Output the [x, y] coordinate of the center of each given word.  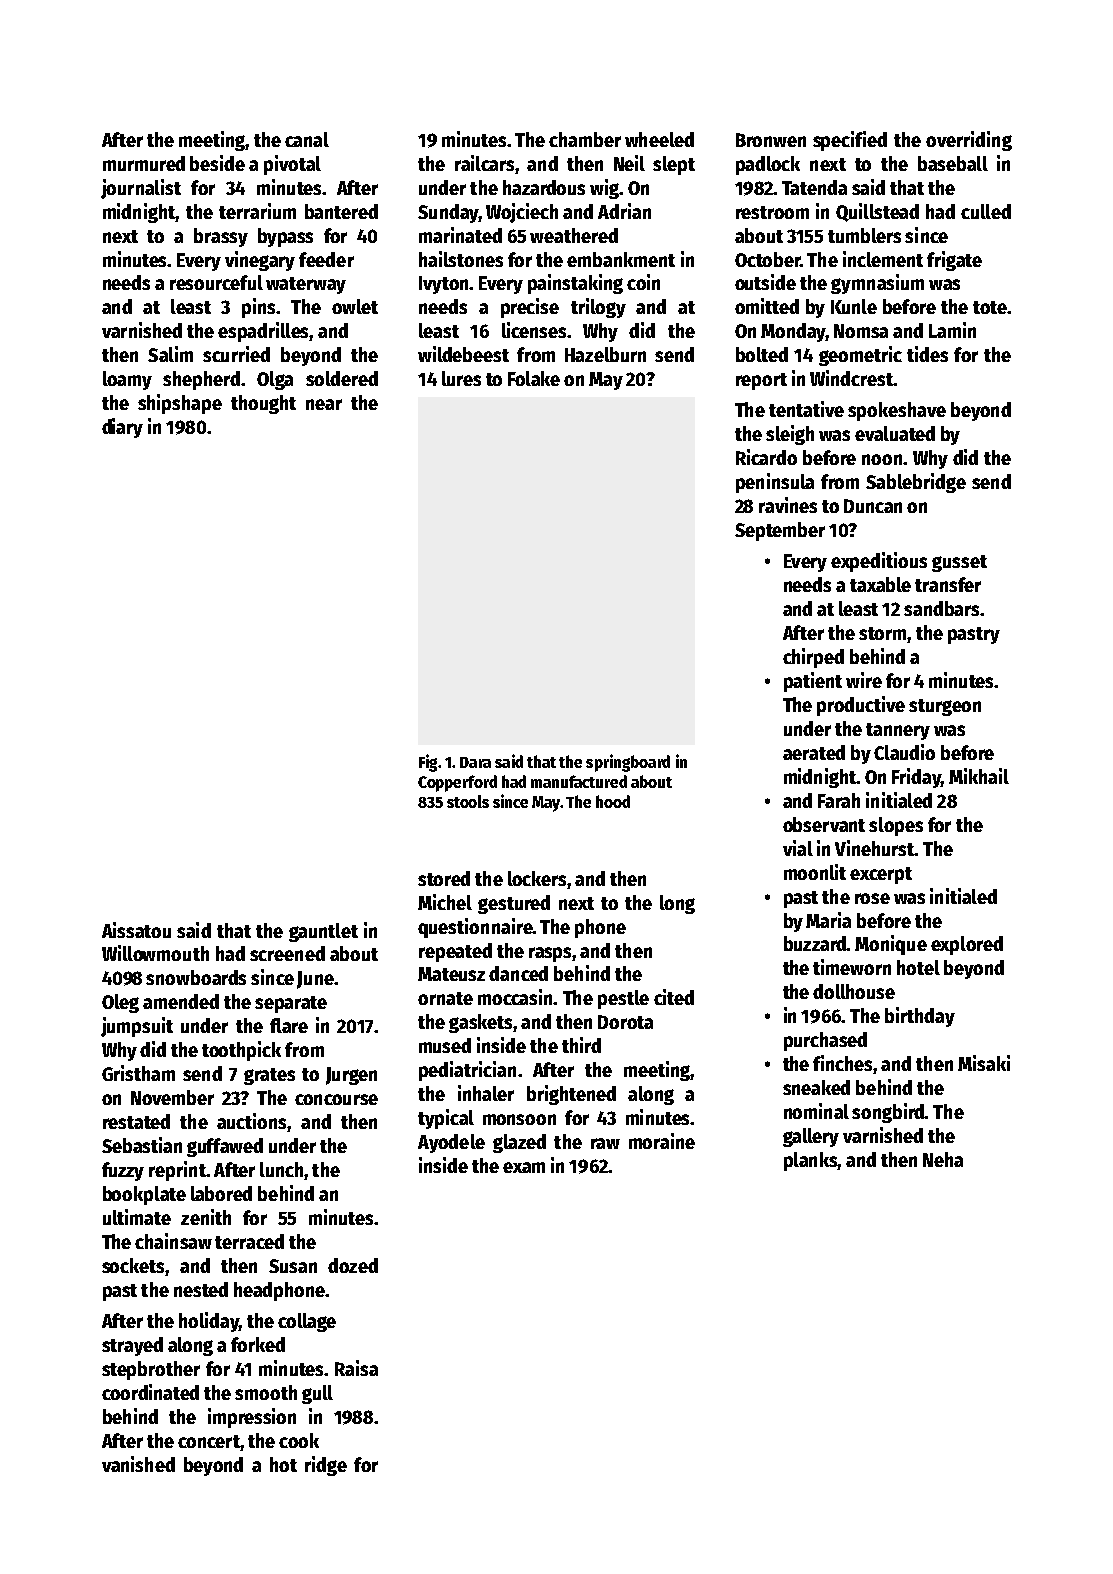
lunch [281, 1169]
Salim [170, 354]
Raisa [356, 1368]
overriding [969, 141]
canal [307, 139]
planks [811, 1161]
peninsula [775, 483]
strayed [132, 1346]
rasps [550, 954]
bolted [762, 354]
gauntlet [323, 932]
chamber [585, 139]
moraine [662, 1141]
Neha [943, 1159]
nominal [816, 1111]
